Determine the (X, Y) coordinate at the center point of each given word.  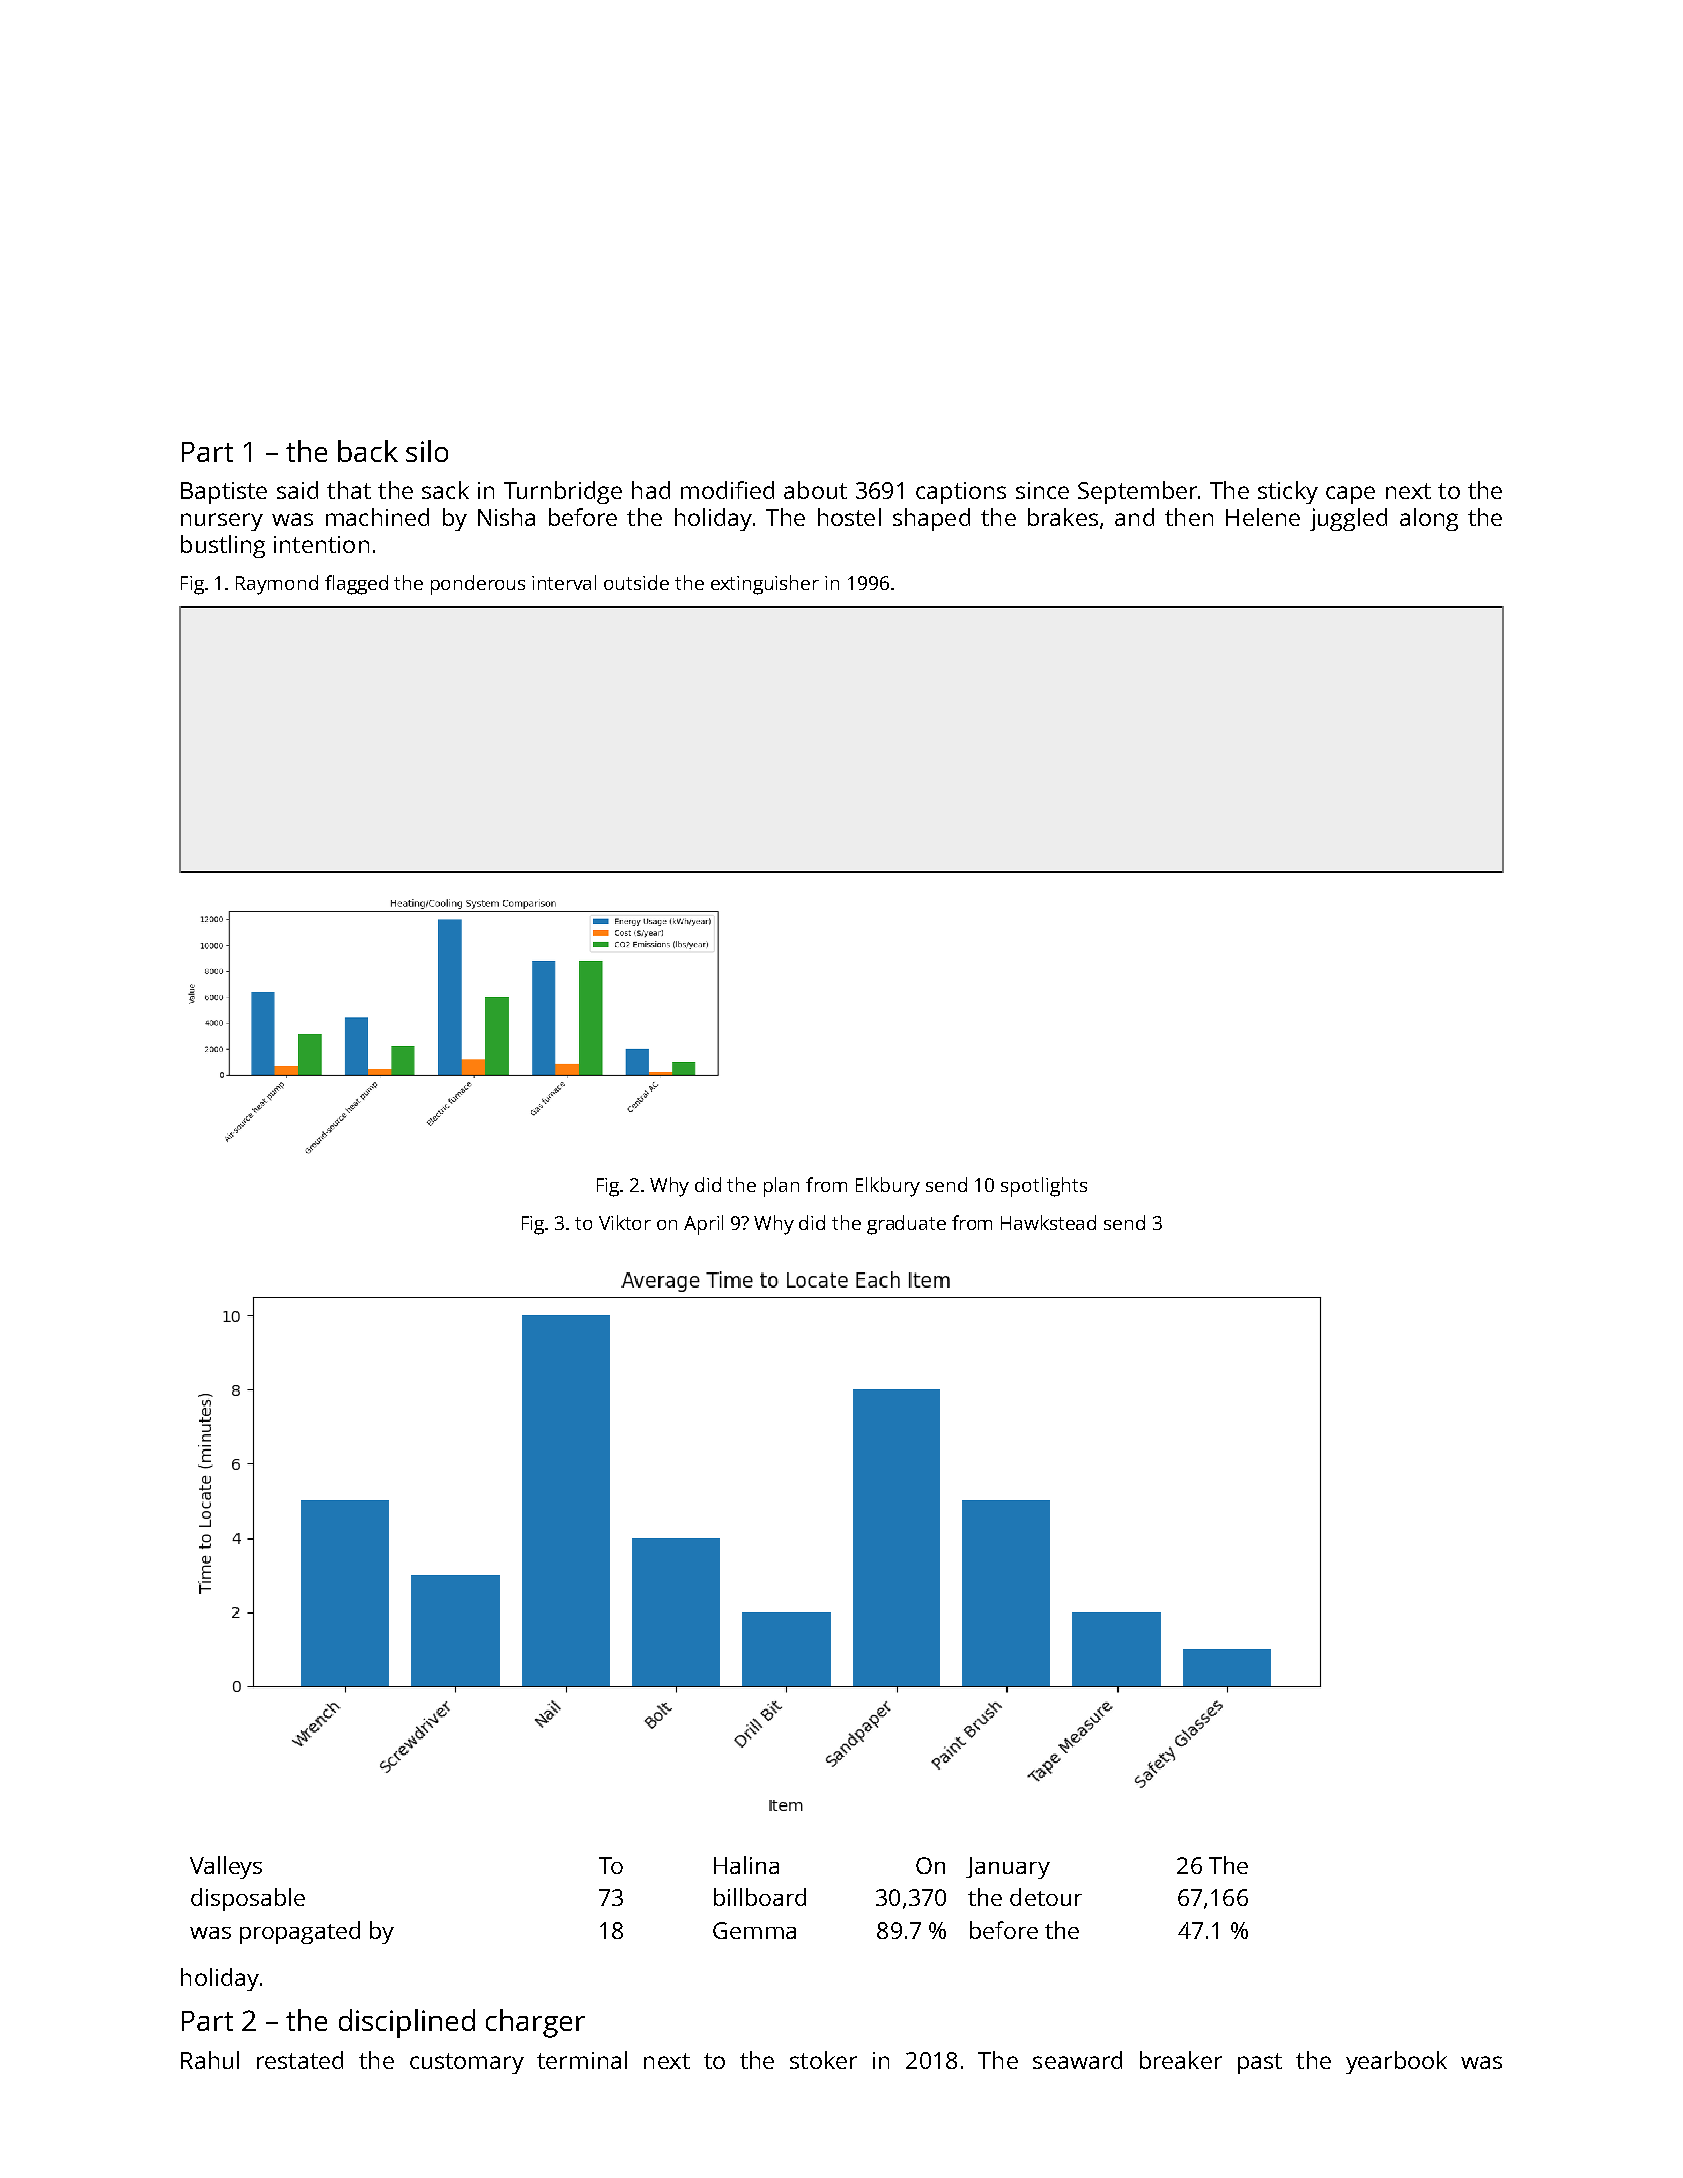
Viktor (625, 1222)
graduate (906, 1225)
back (368, 451)
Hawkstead (1048, 1222)
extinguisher (765, 585)
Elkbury (888, 1187)
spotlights (1044, 1187)
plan (781, 1187)
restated (300, 2060)
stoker (823, 2060)
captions (961, 493)
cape (1350, 495)
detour (1046, 1897)
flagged (356, 585)
